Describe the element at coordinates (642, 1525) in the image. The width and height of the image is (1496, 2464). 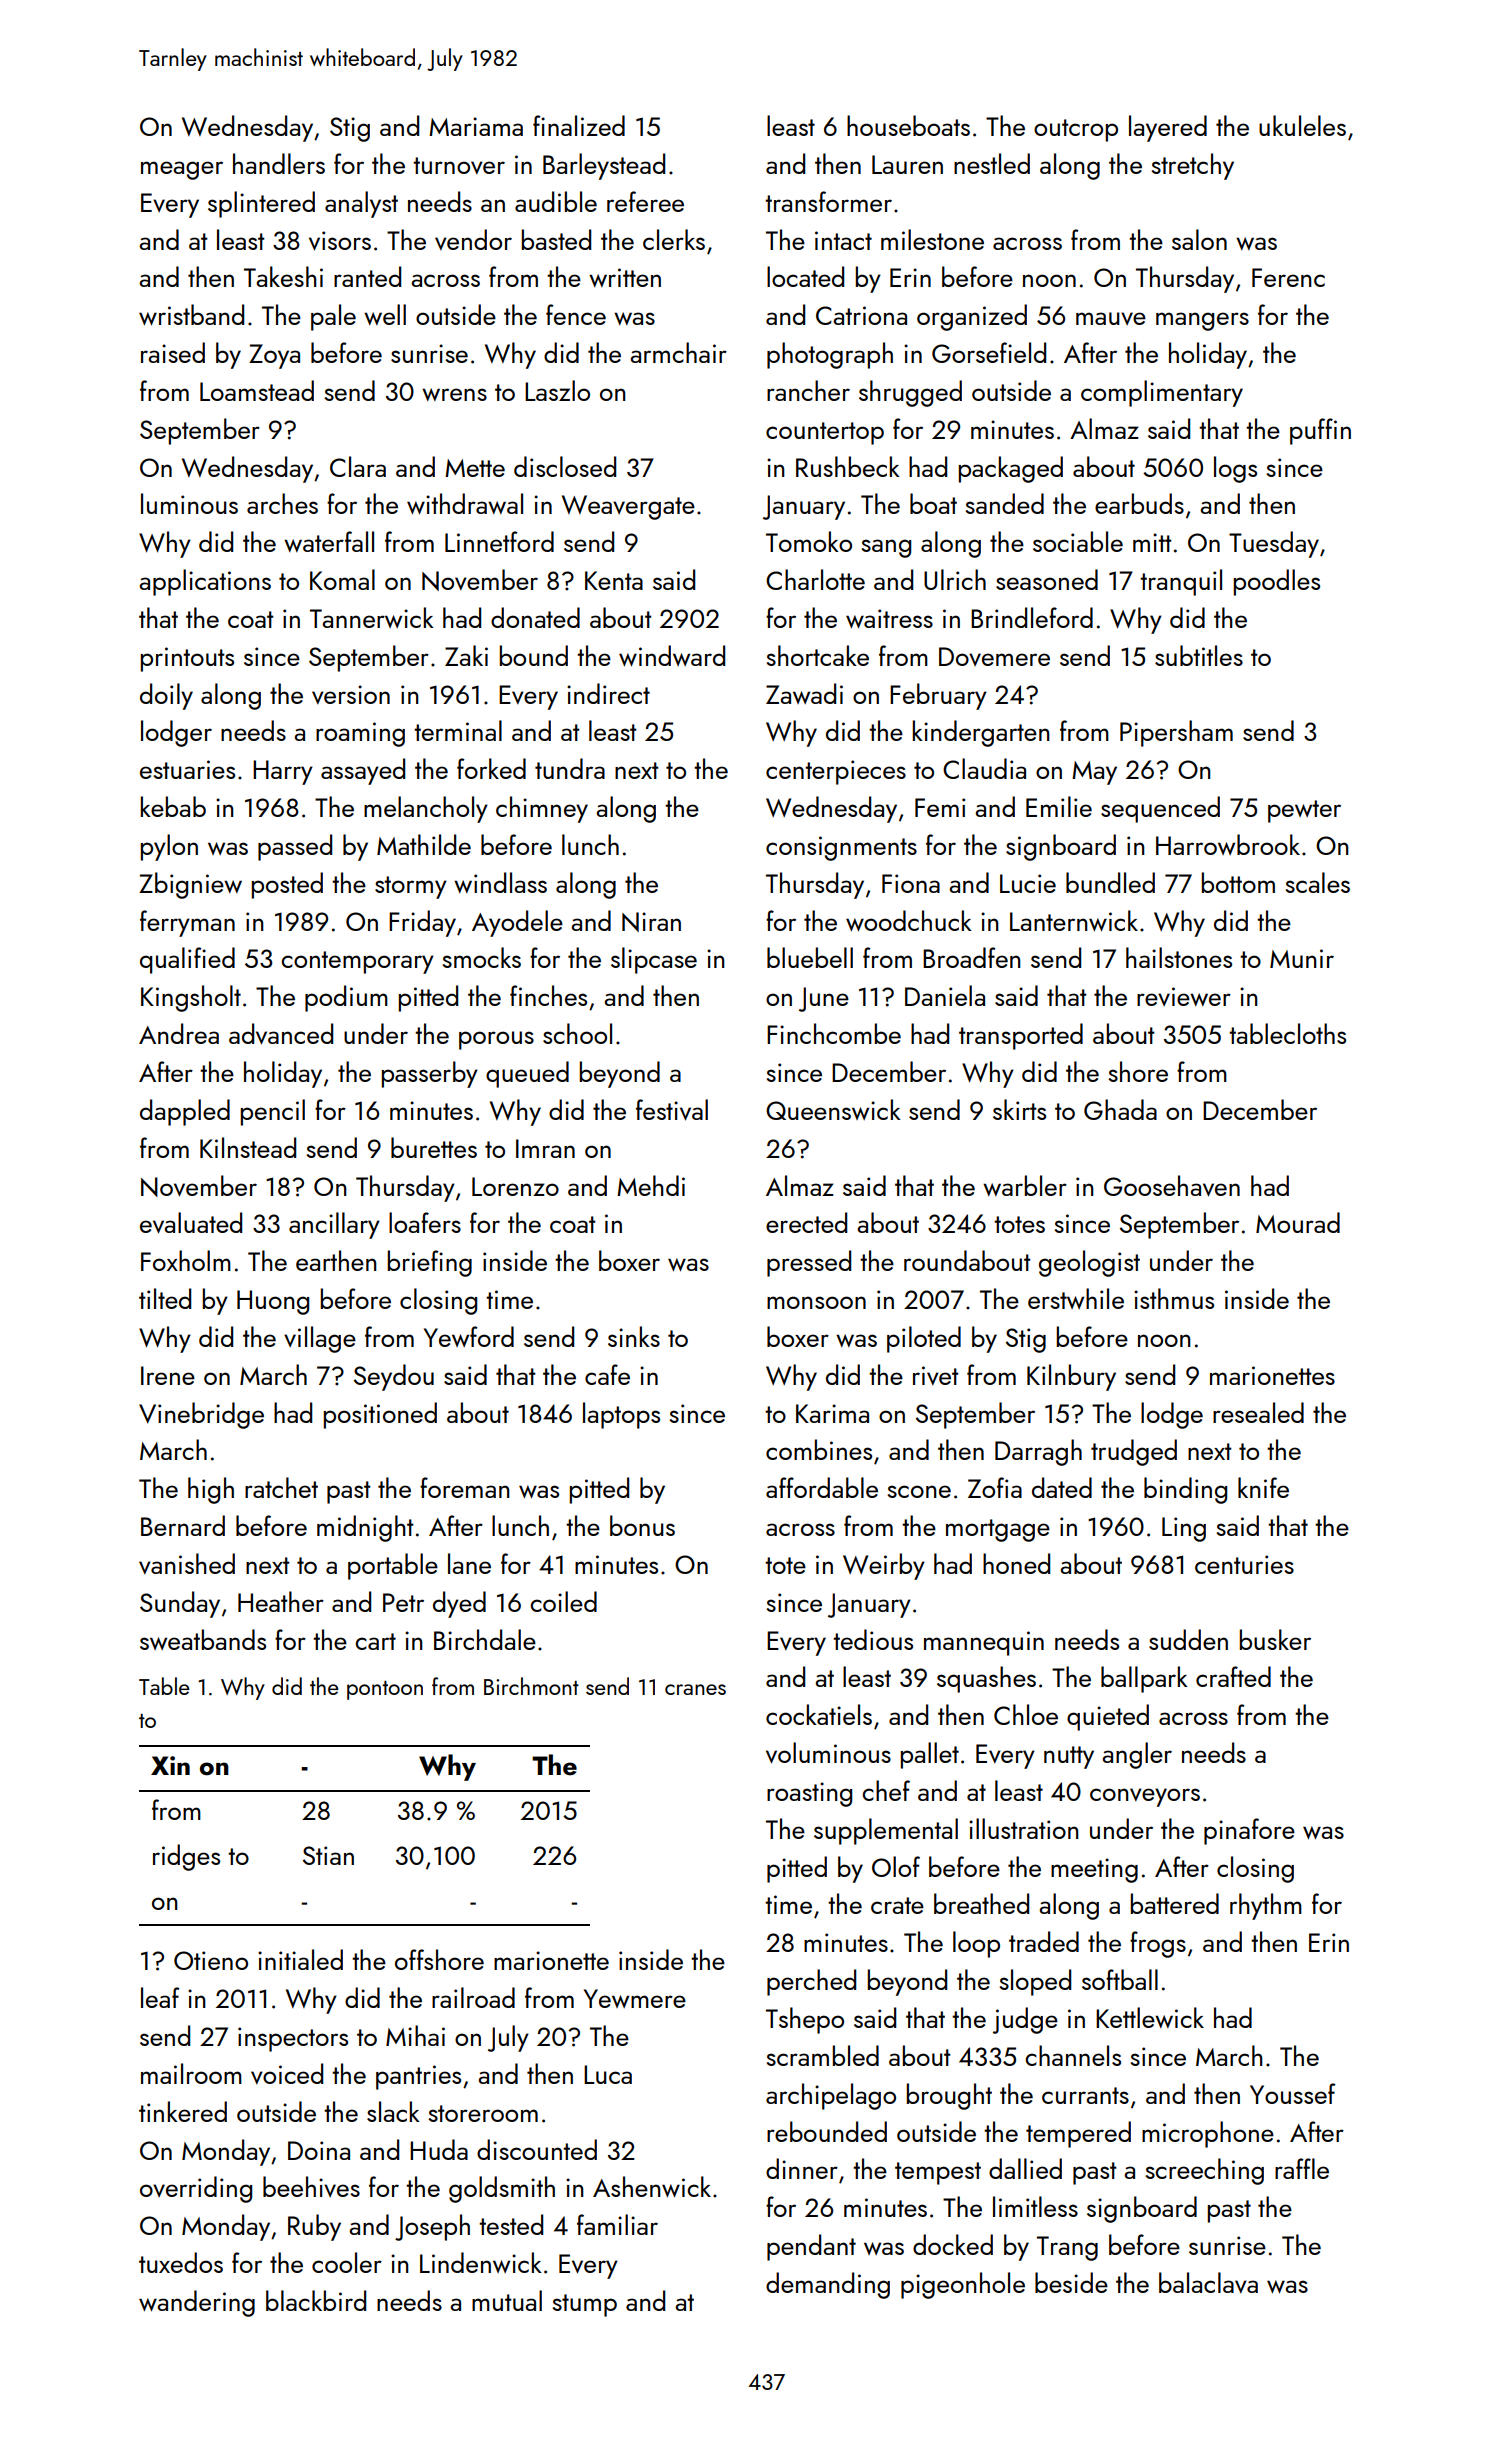
I see `bonus` at that location.
